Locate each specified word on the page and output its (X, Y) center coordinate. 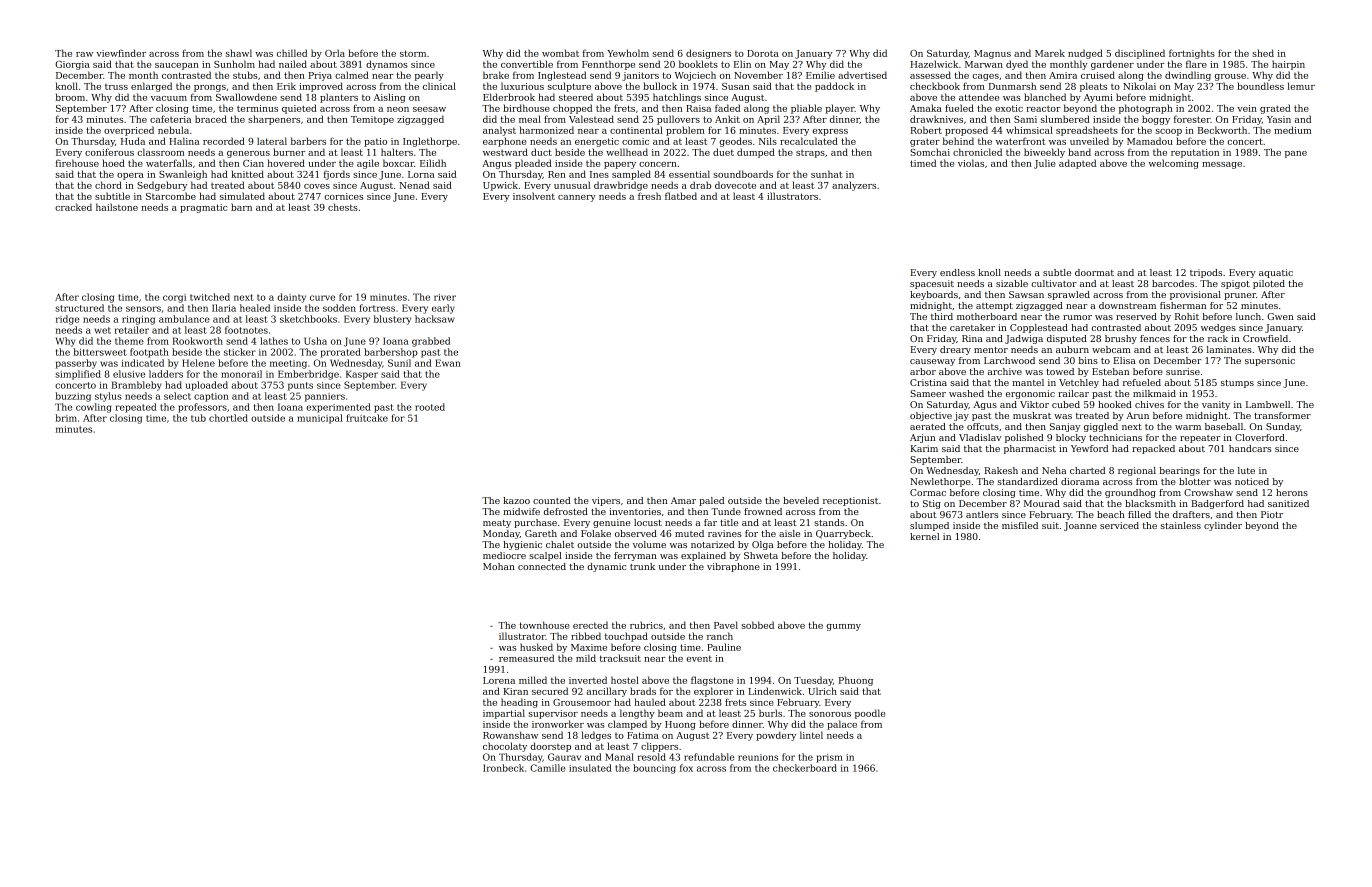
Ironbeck (503, 768)
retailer (132, 330)
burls (770, 713)
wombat (560, 53)
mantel (1028, 382)
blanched (1045, 97)
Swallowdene (246, 97)
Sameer (928, 393)
